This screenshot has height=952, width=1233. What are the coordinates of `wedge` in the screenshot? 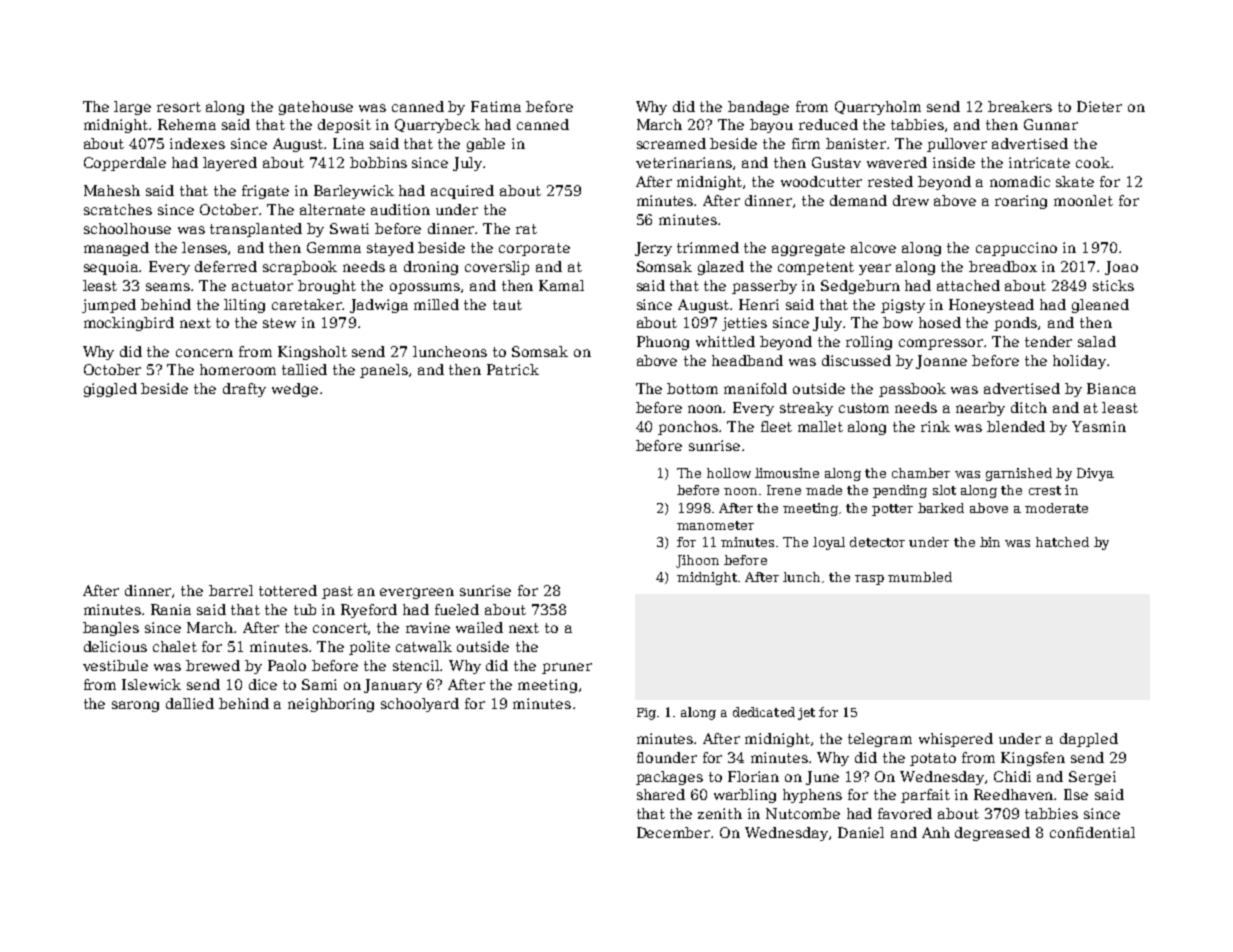 It's located at (295, 390).
